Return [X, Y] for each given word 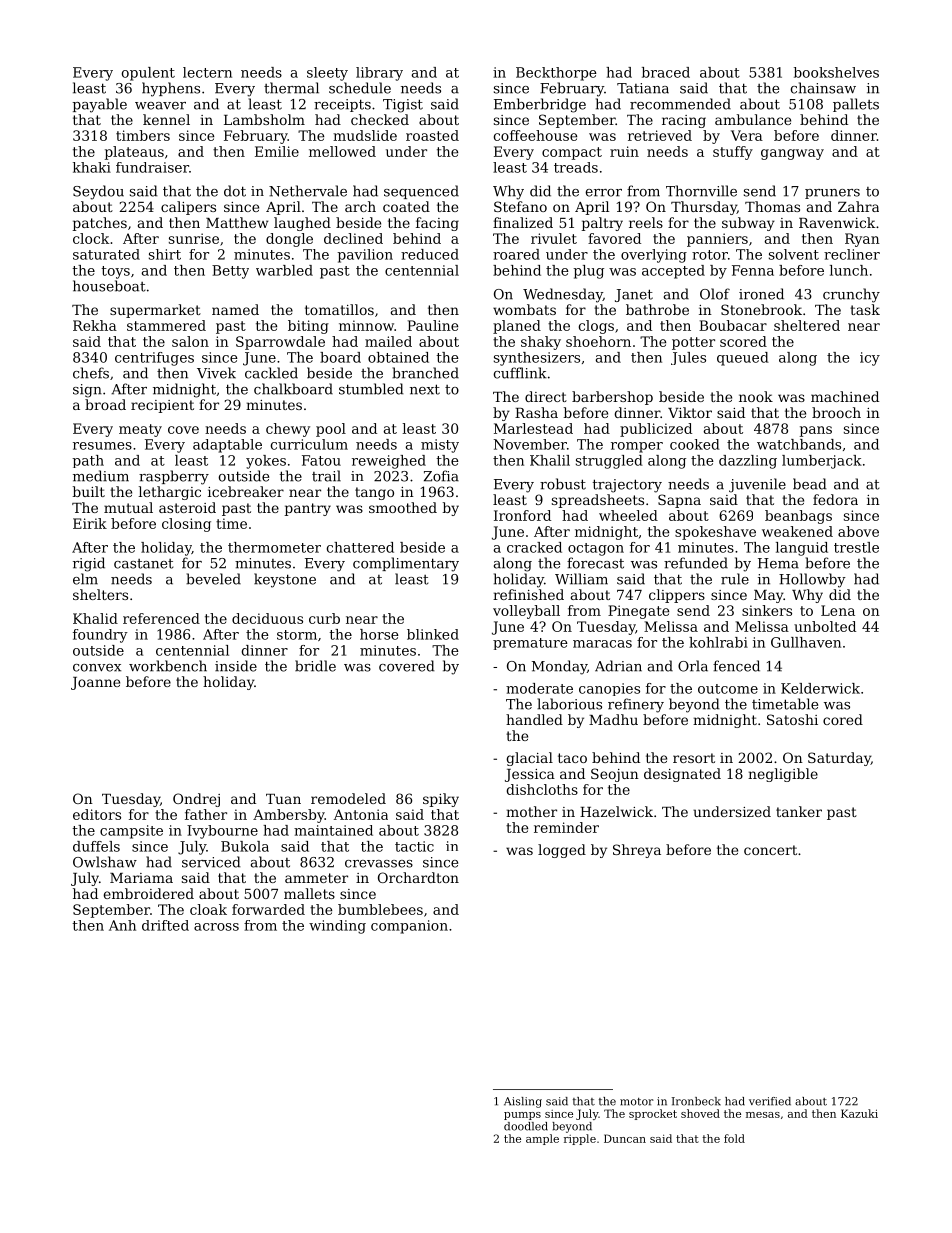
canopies [609, 689]
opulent [148, 74]
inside [236, 666]
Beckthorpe [556, 74]
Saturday [839, 759]
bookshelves [836, 72]
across [216, 927]
